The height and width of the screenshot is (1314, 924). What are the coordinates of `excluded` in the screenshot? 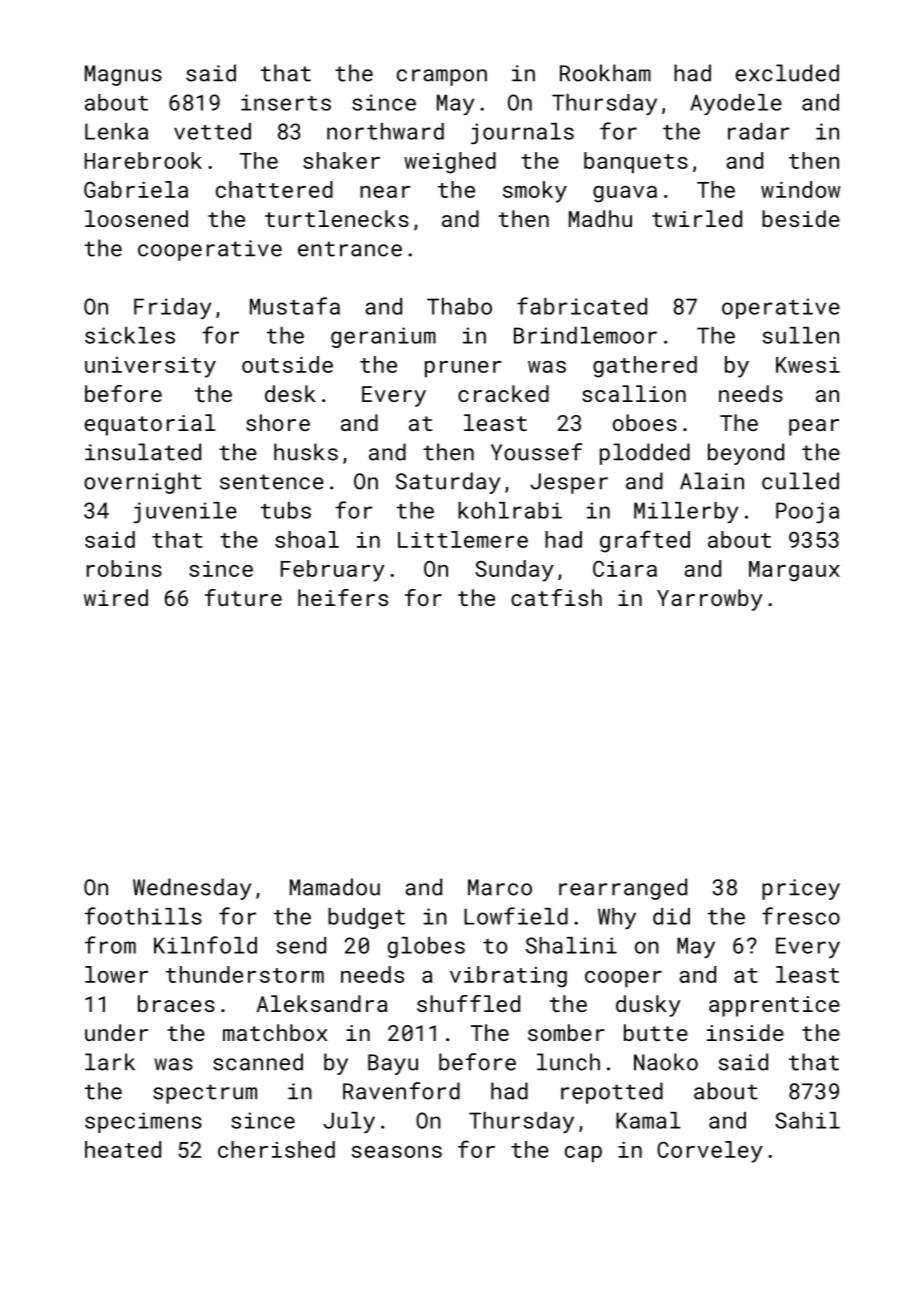 It's located at (787, 73).
